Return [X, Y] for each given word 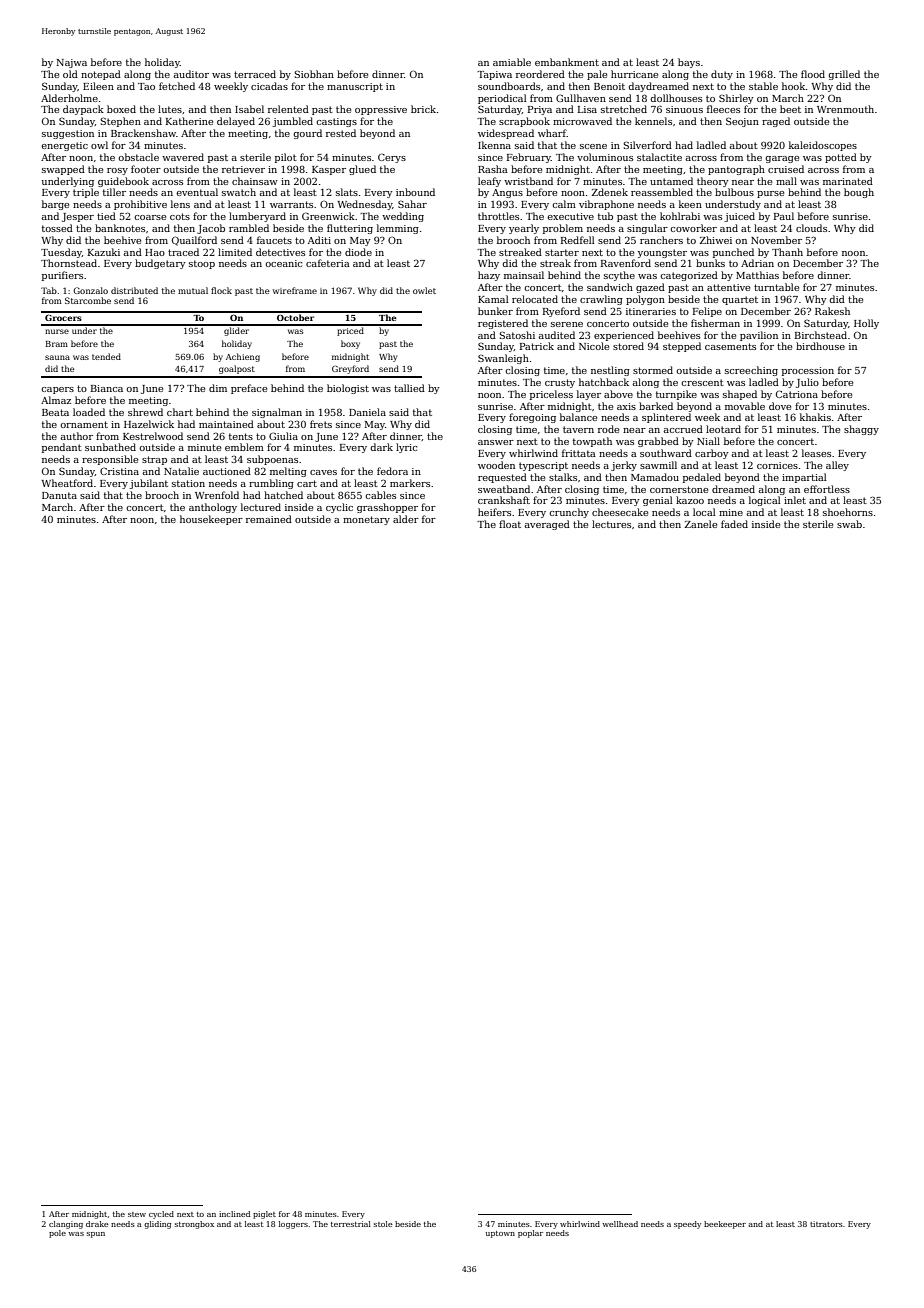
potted [841, 158]
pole [57, 1234]
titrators [826, 1224]
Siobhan [314, 74]
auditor [191, 74]
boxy [350, 344]
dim [218, 388]
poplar [530, 1234]
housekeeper [211, 520]
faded [734, 524]
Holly [866, 324]
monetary [366, 520]
